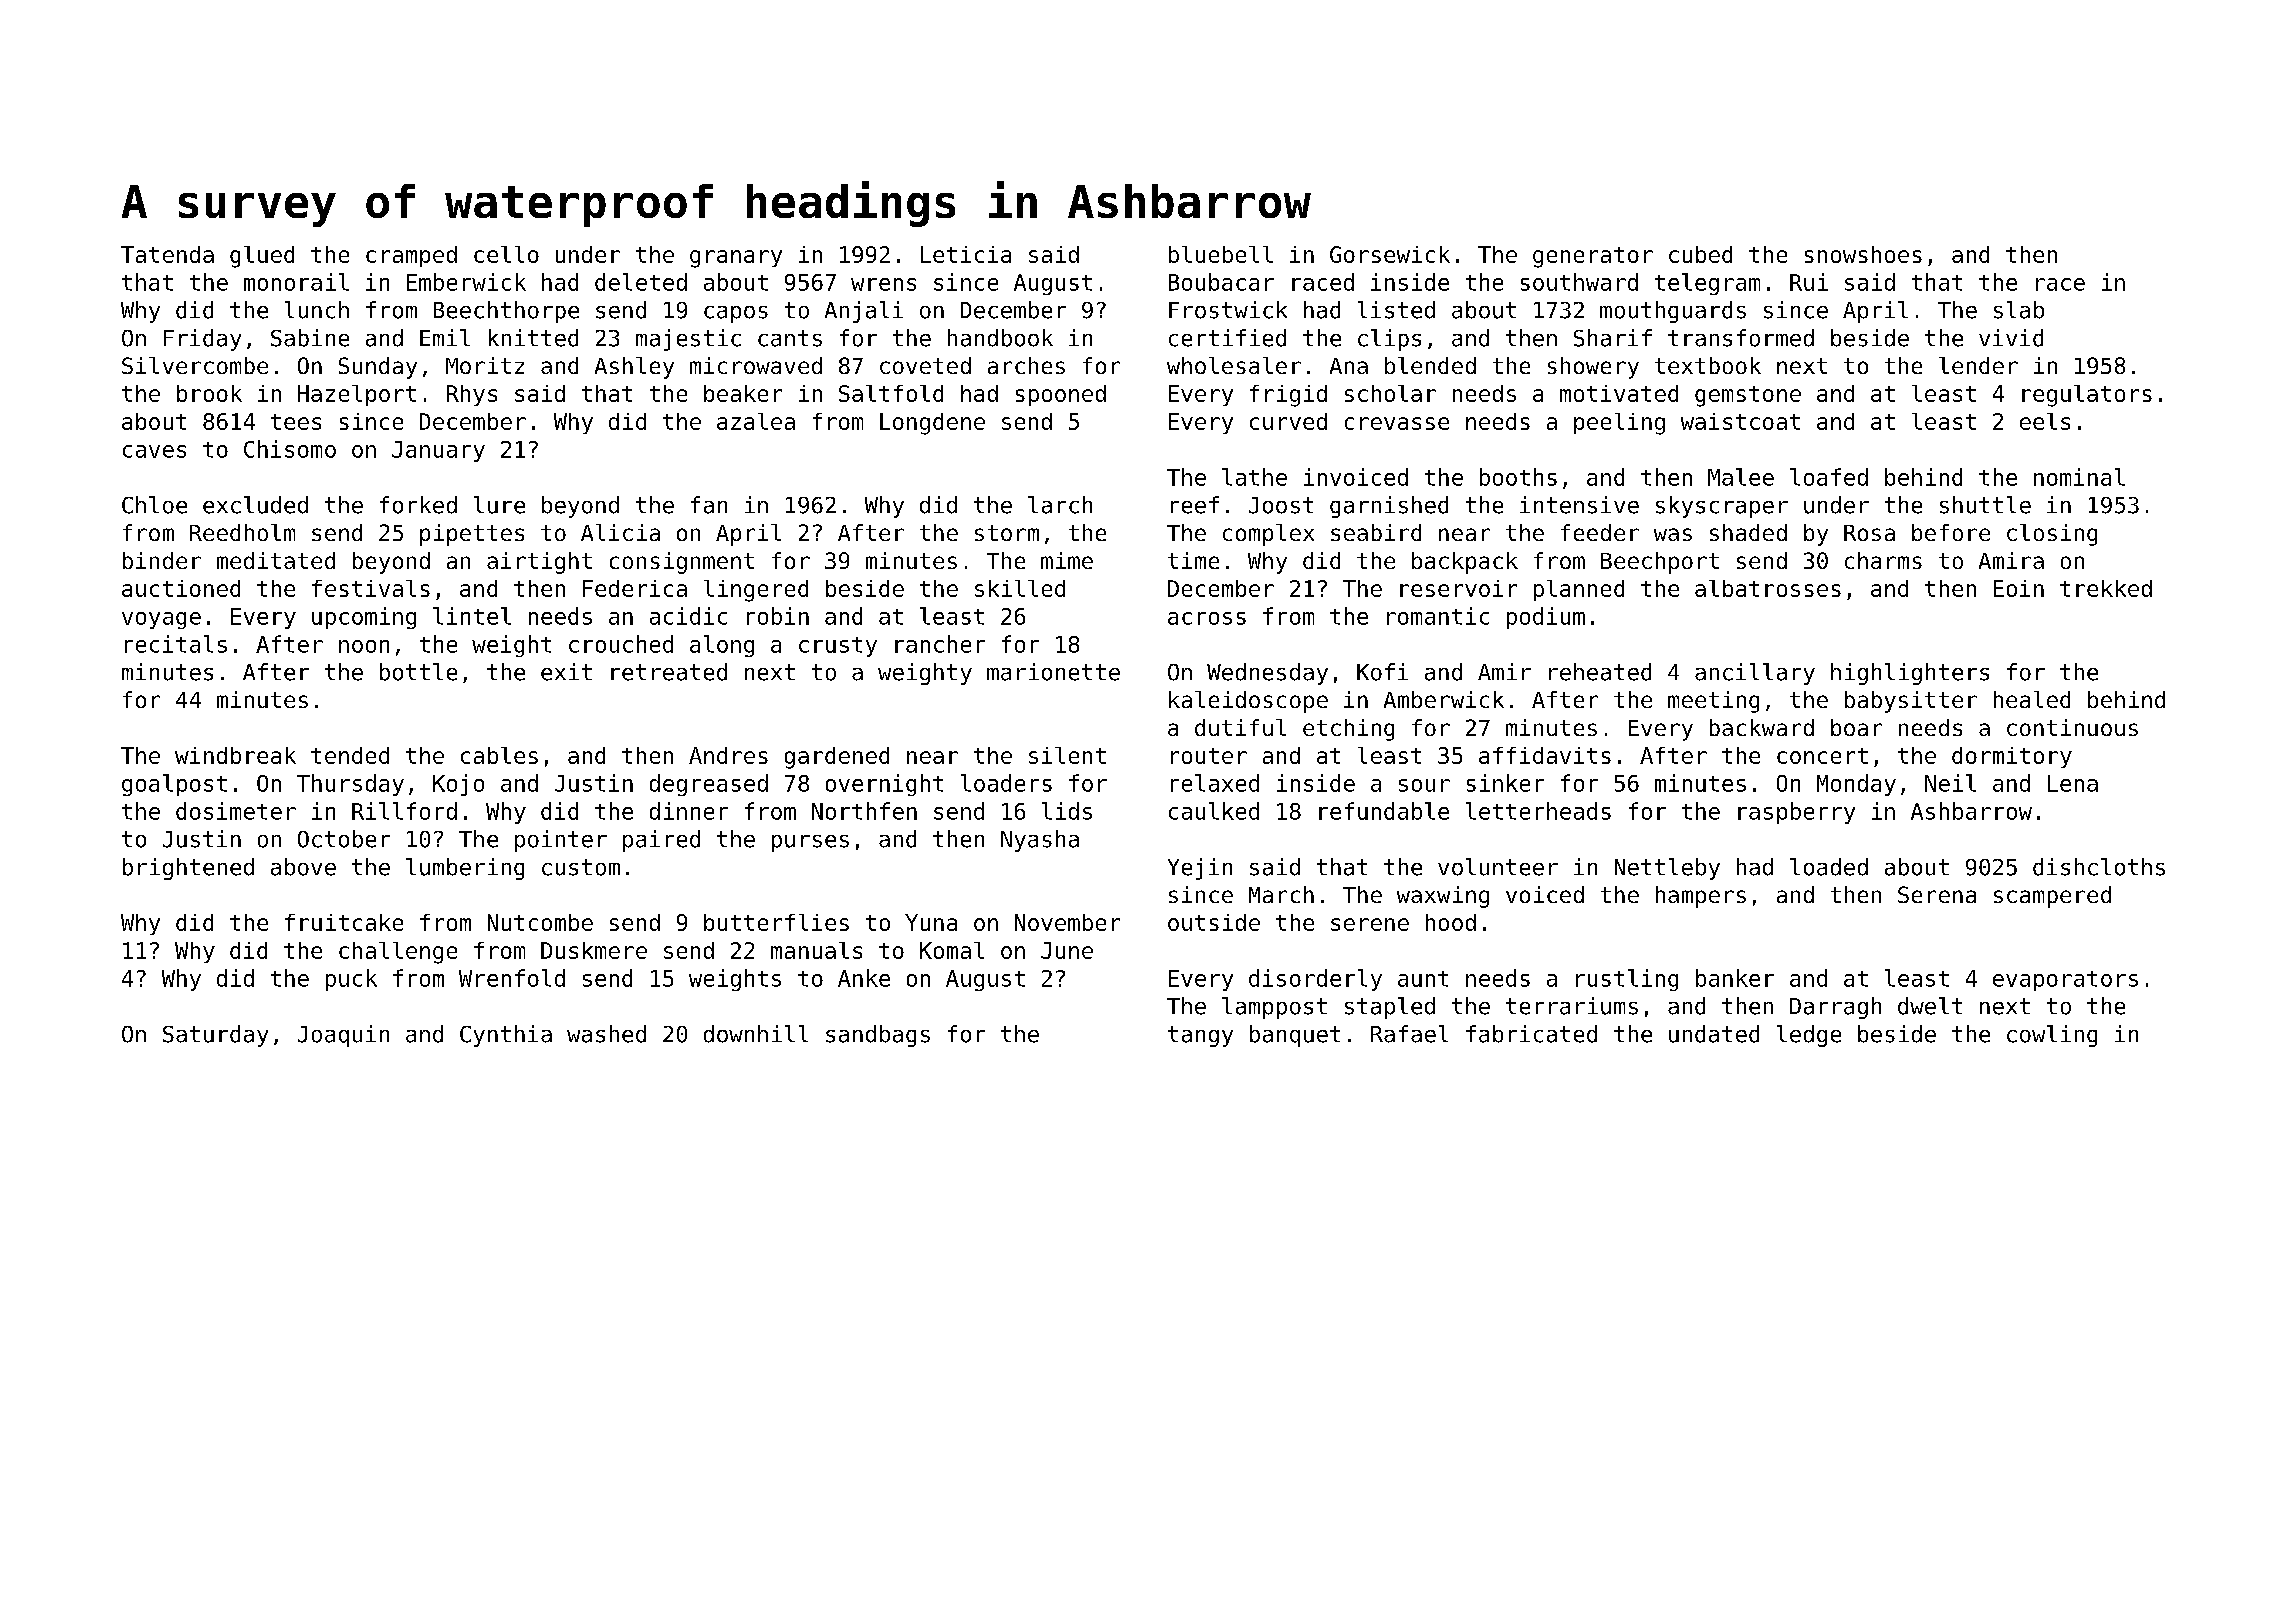  What do you see at coordinates (1067, 811) in the document?
I see `lids` at bounding box center [1067, 811].
